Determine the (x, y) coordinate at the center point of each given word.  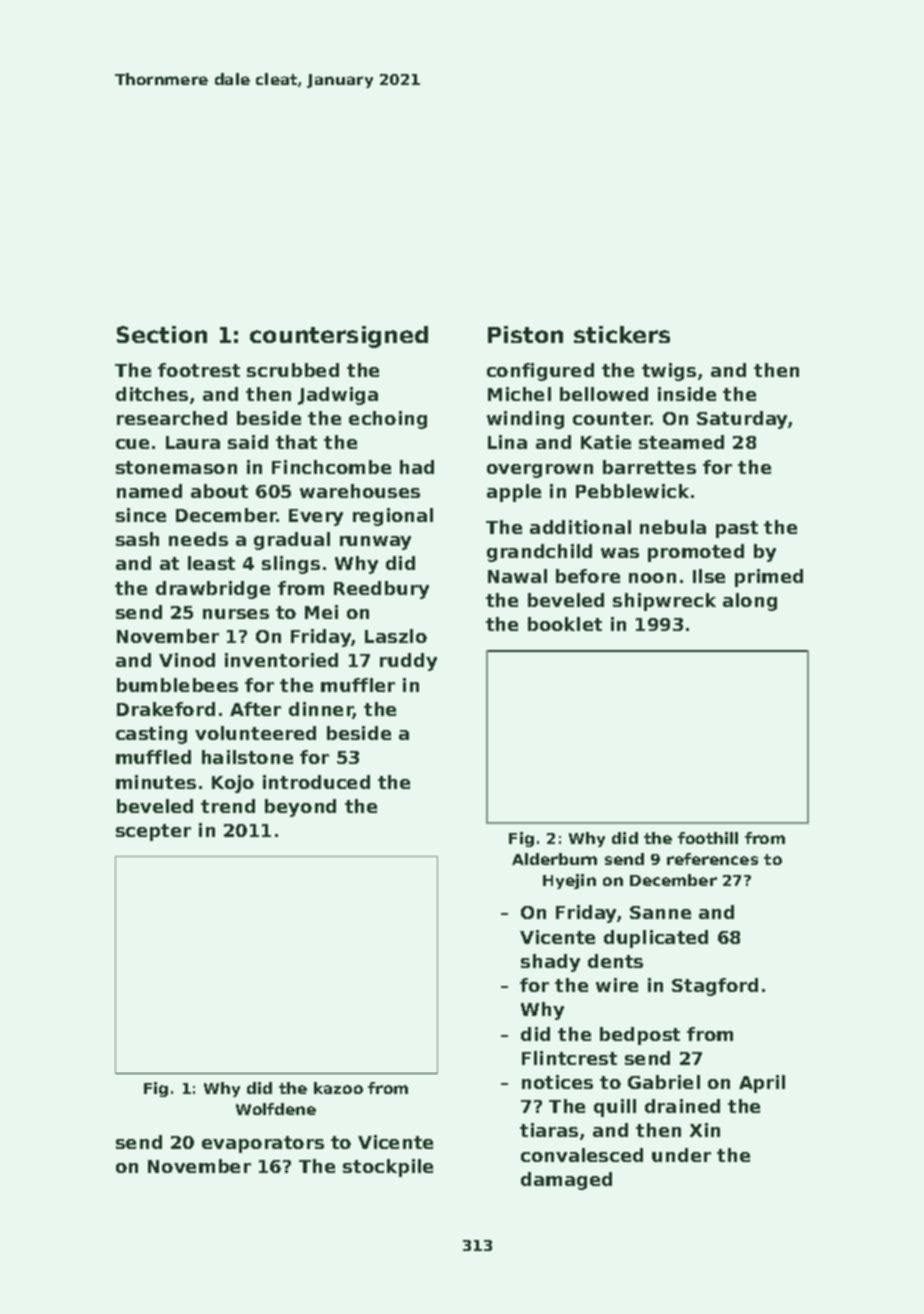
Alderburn (554, 859)
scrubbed (293, 370)
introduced (316, 782)
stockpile (388, 1168)
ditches (152, 394)
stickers (622, 334)
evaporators (263, 1144)
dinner (321, 710)
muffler (358, 685)
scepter (153, 832)
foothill (708, 838)
